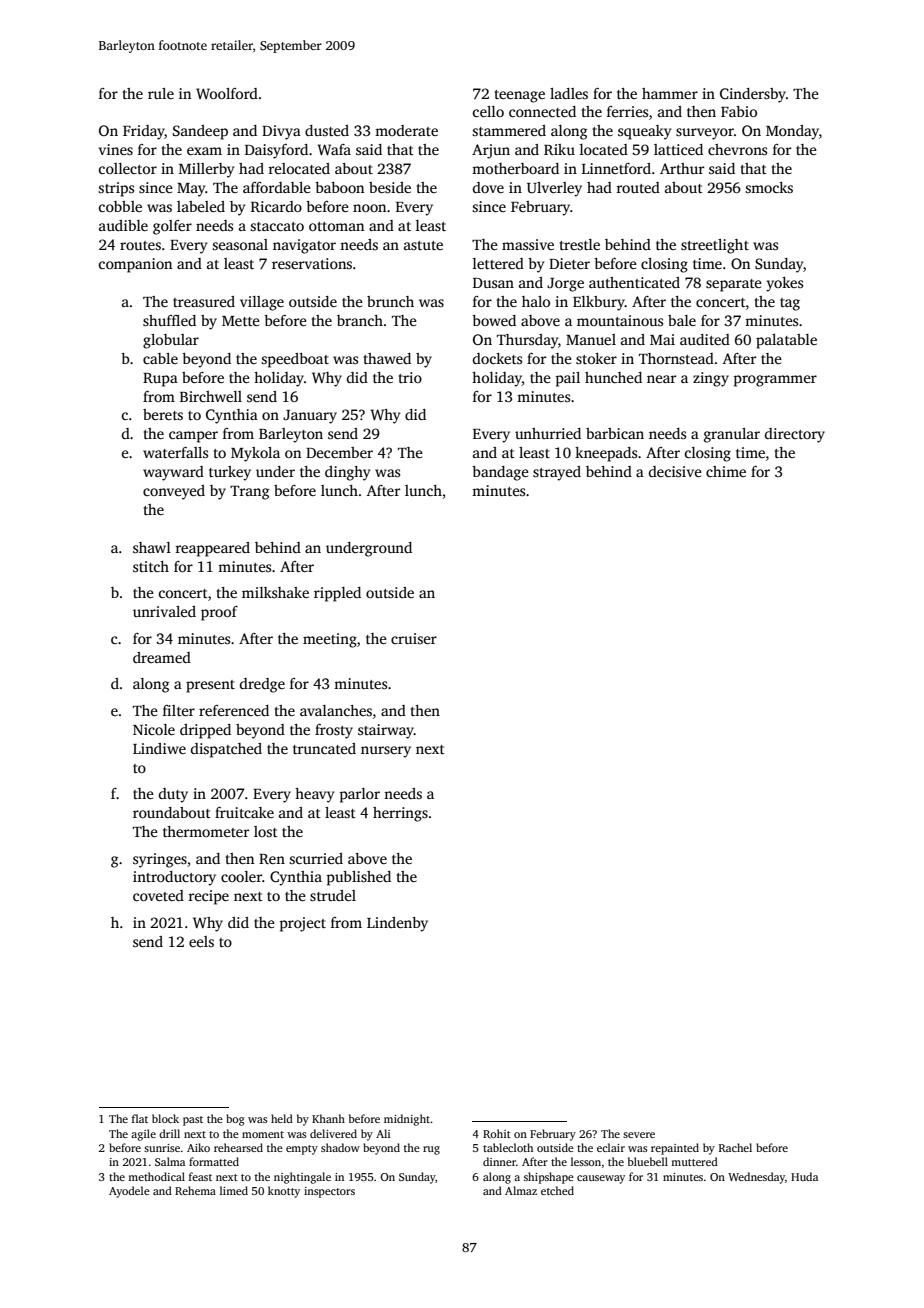 The height and width of the image is (1308, 924). What do you see at coordinates (400, 814) in the image?
I see `herrings` at bounding box center [400, 814].
